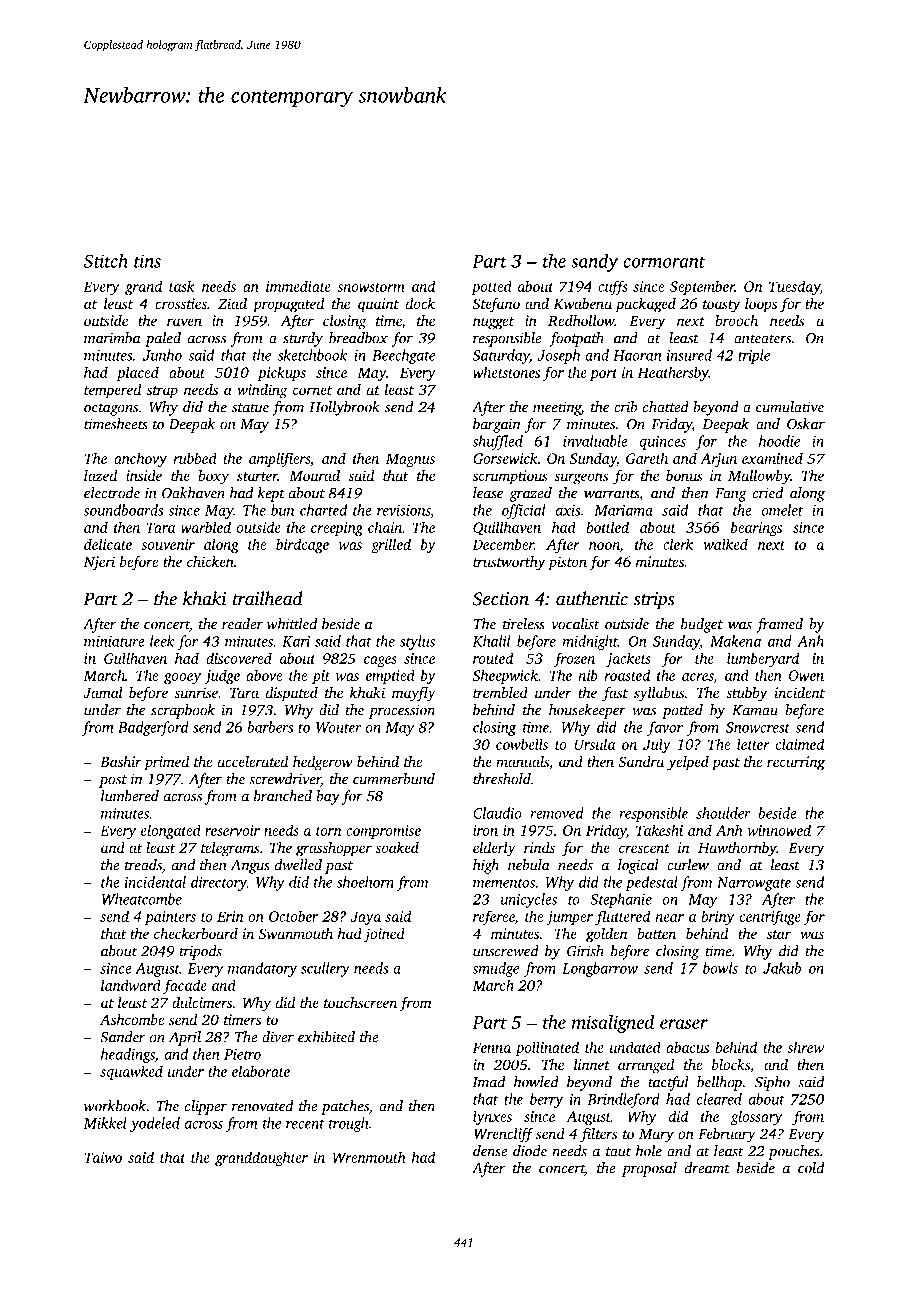 The height and width of the page is (1316, 908). What do you see at coordinates (106, 261) in the page?
I see `Stitch` at bounding box center [106, 261].
